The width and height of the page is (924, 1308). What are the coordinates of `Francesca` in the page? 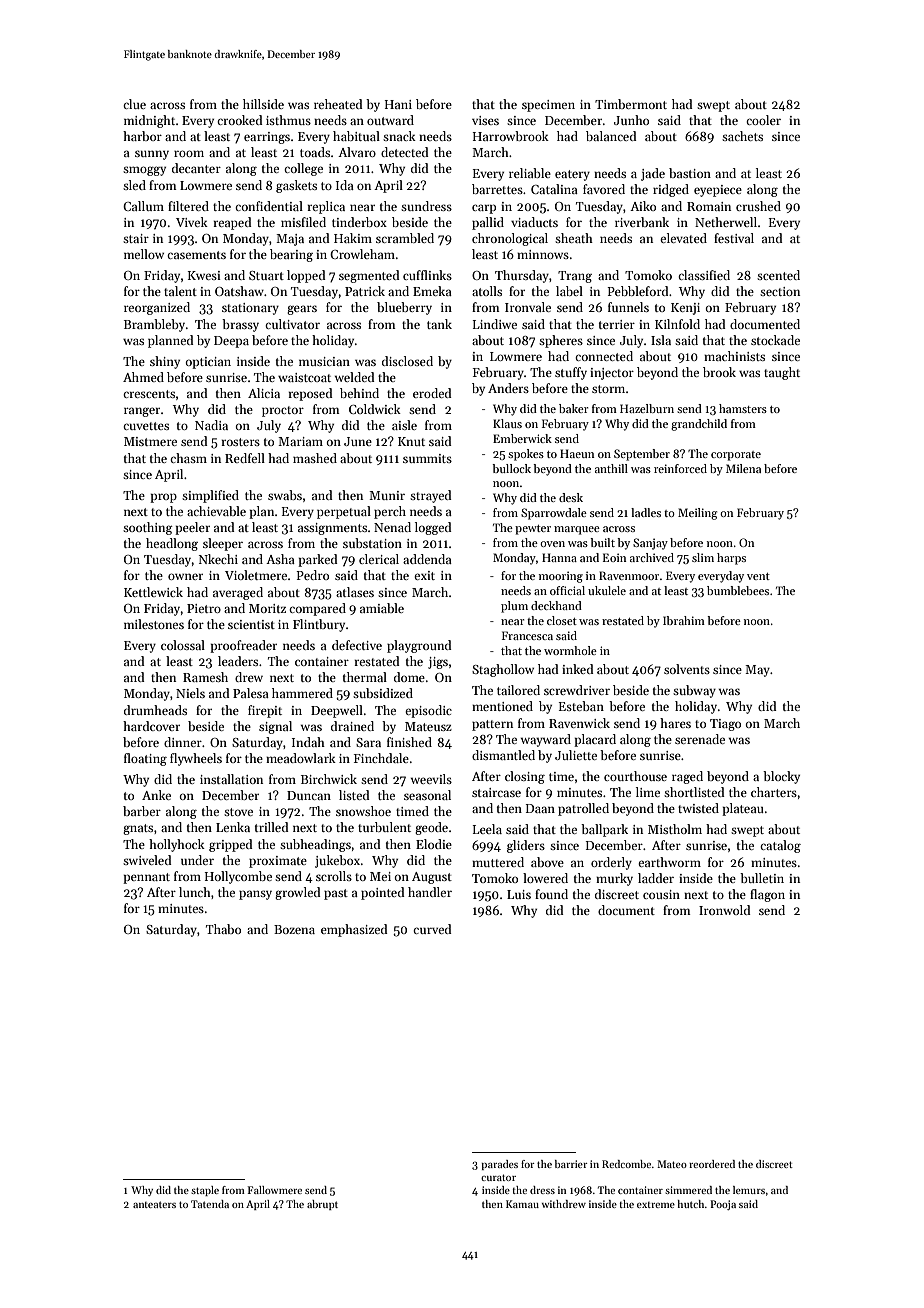 It's located at (527, 635).
